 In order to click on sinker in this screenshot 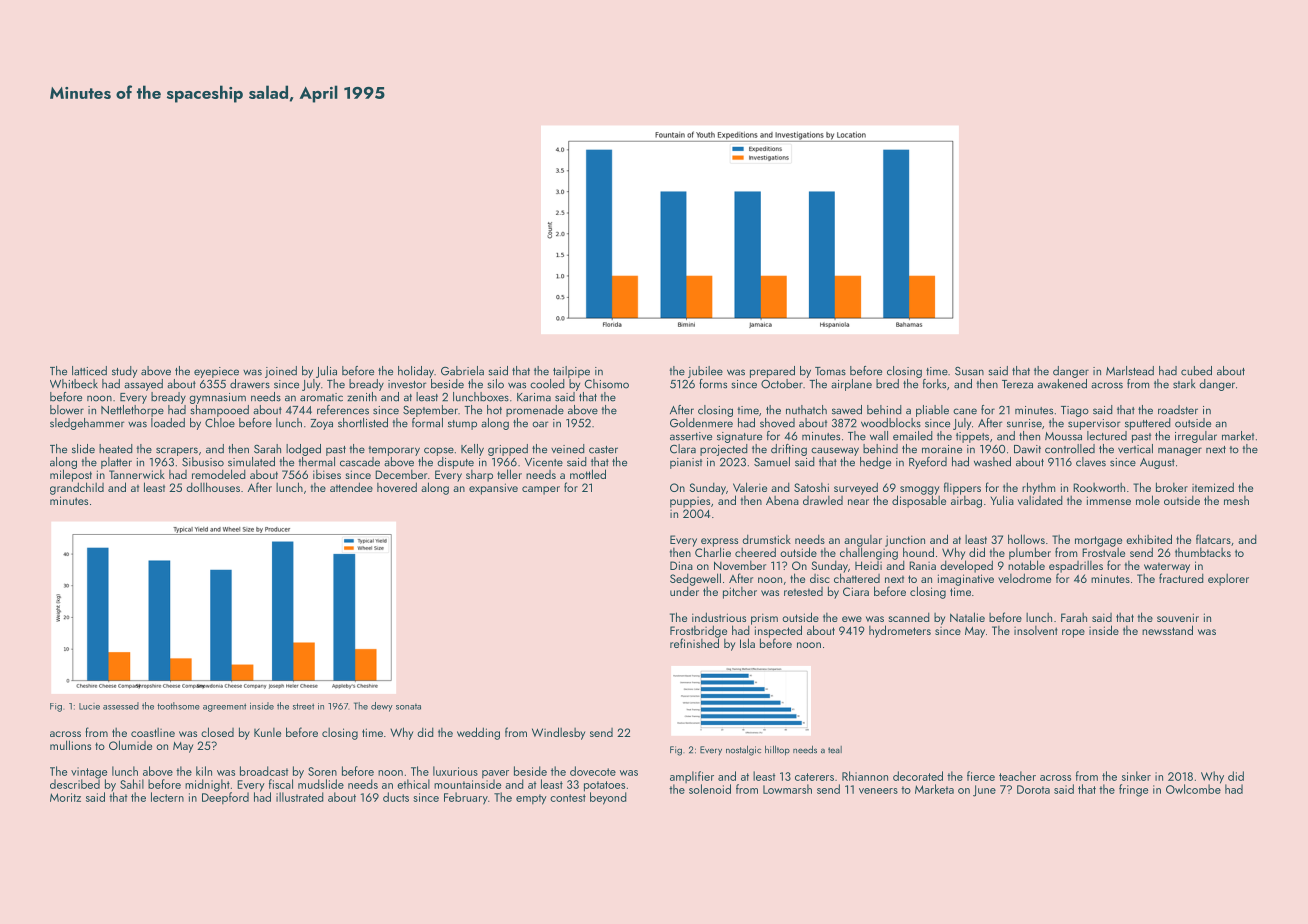, I will do `click(1136, 776)`.
